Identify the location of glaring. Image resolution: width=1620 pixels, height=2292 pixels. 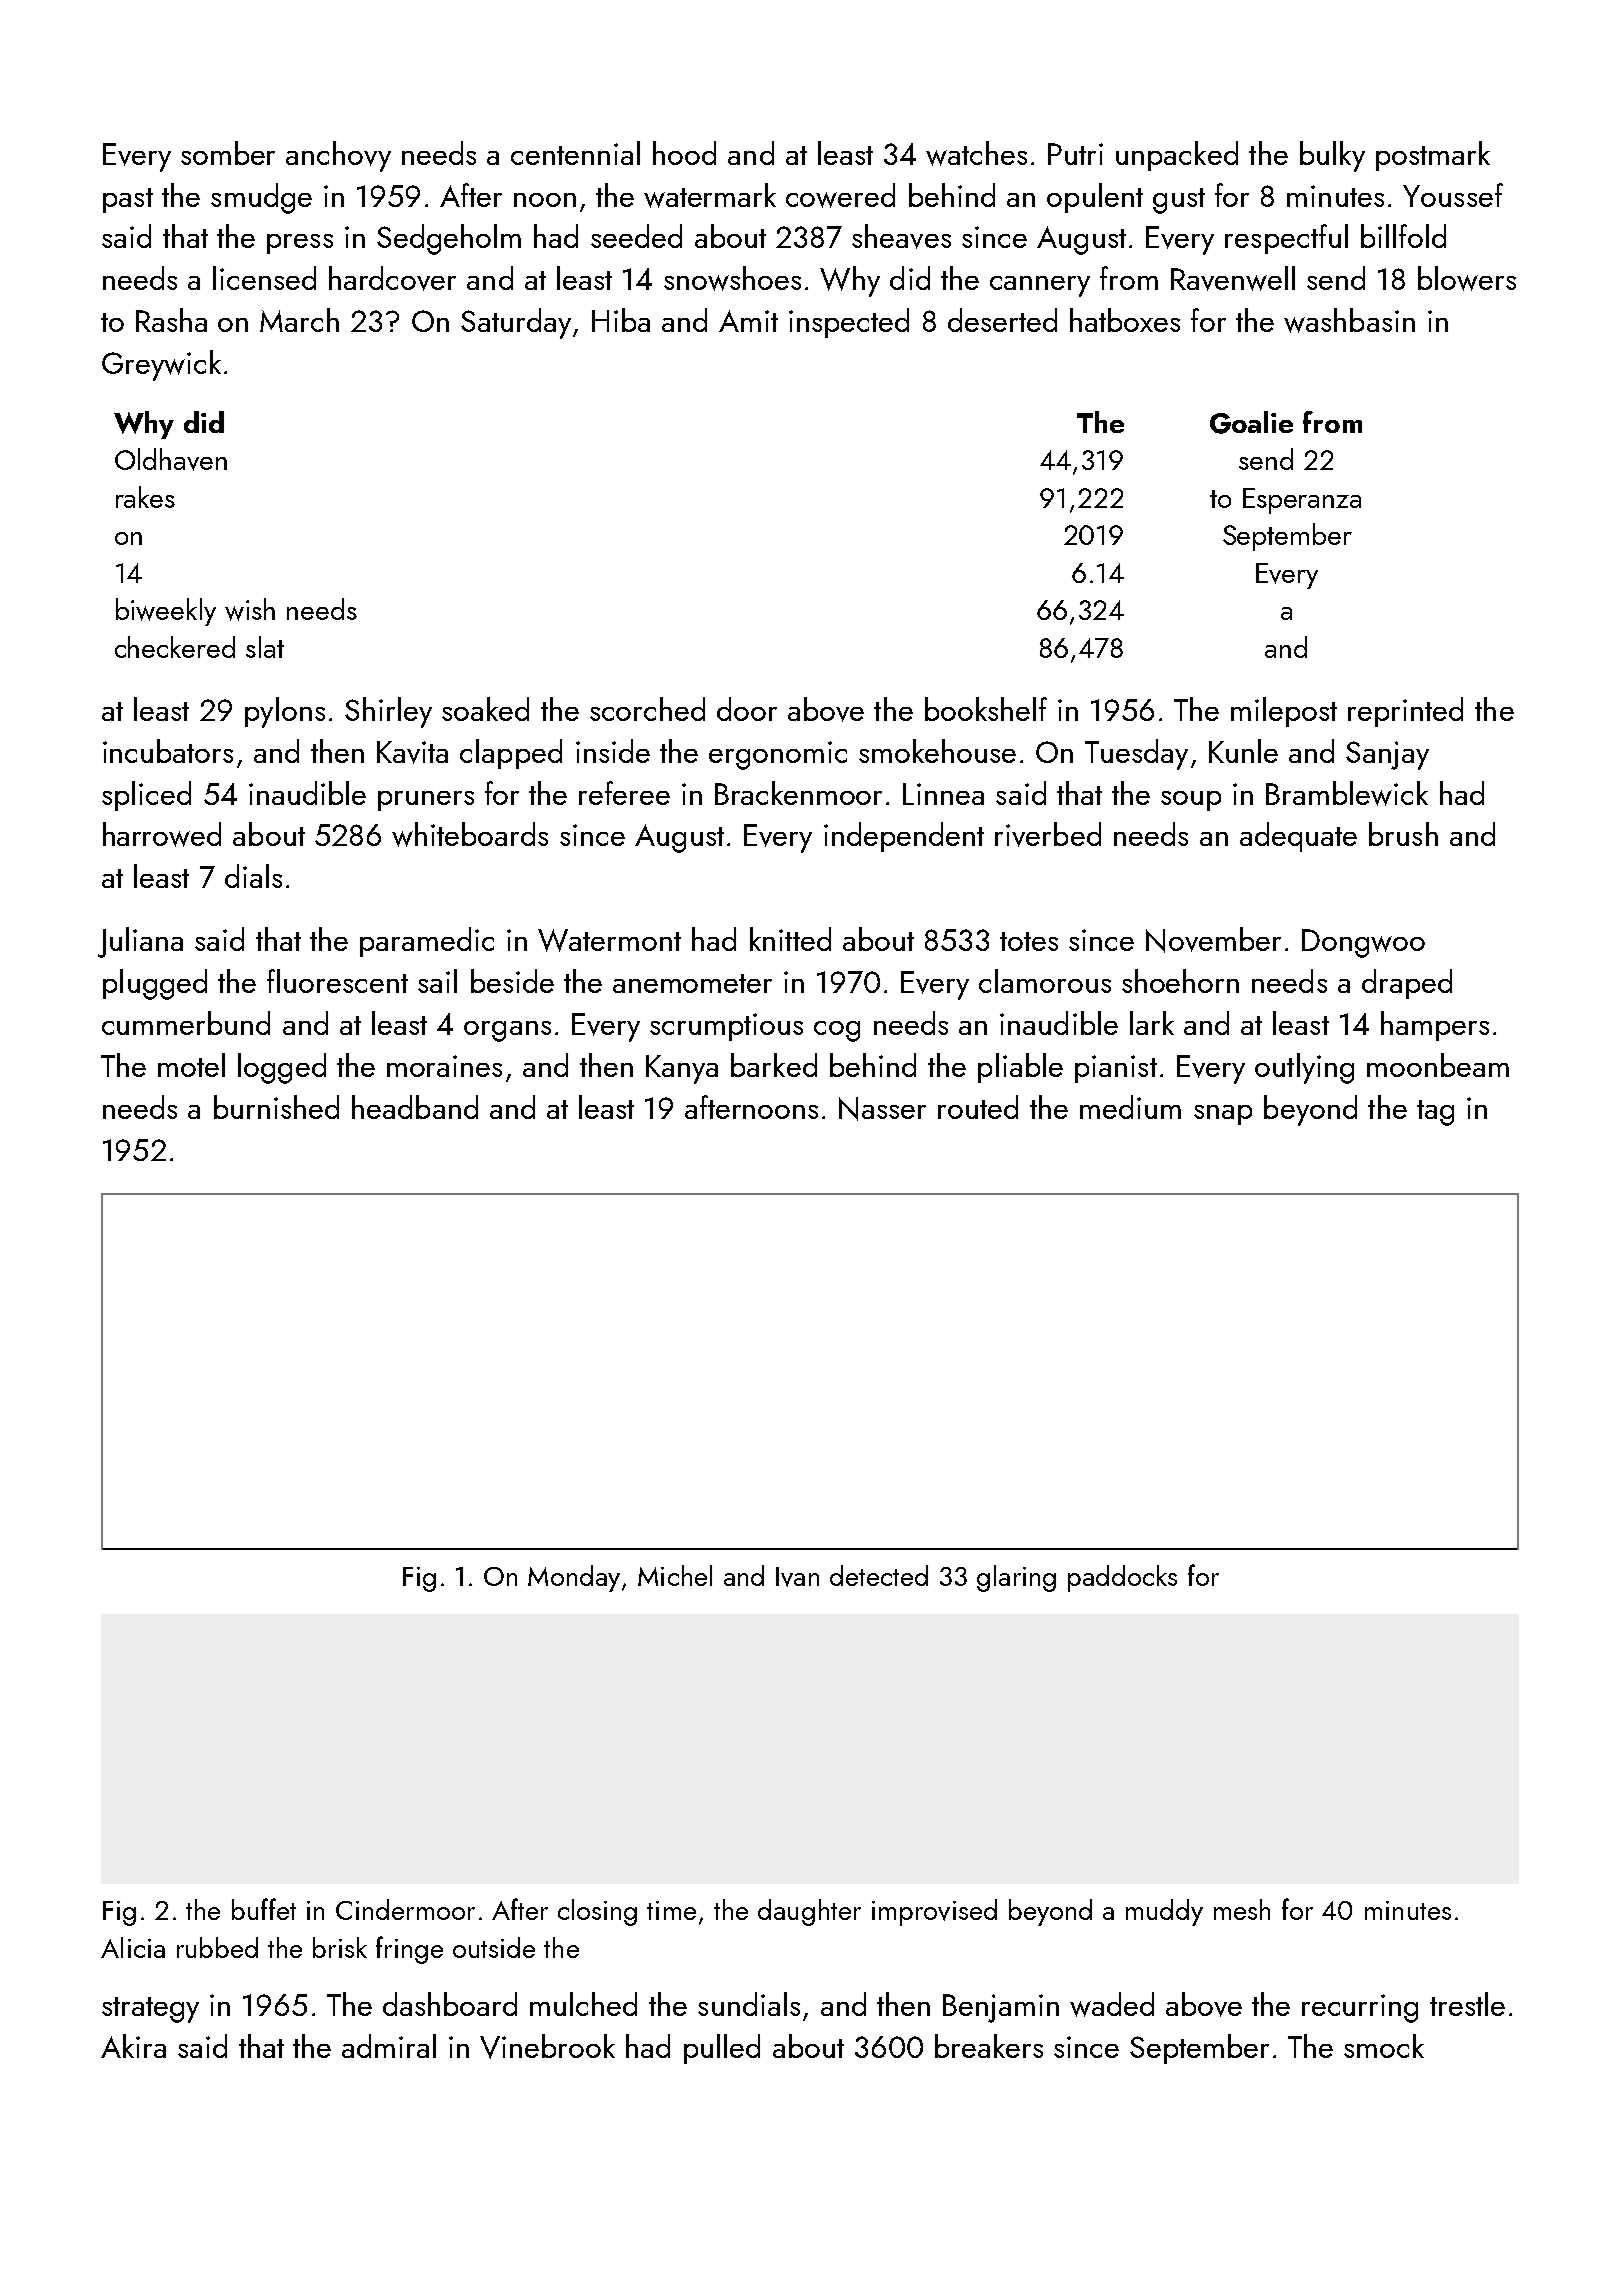
(1016, 1578).
